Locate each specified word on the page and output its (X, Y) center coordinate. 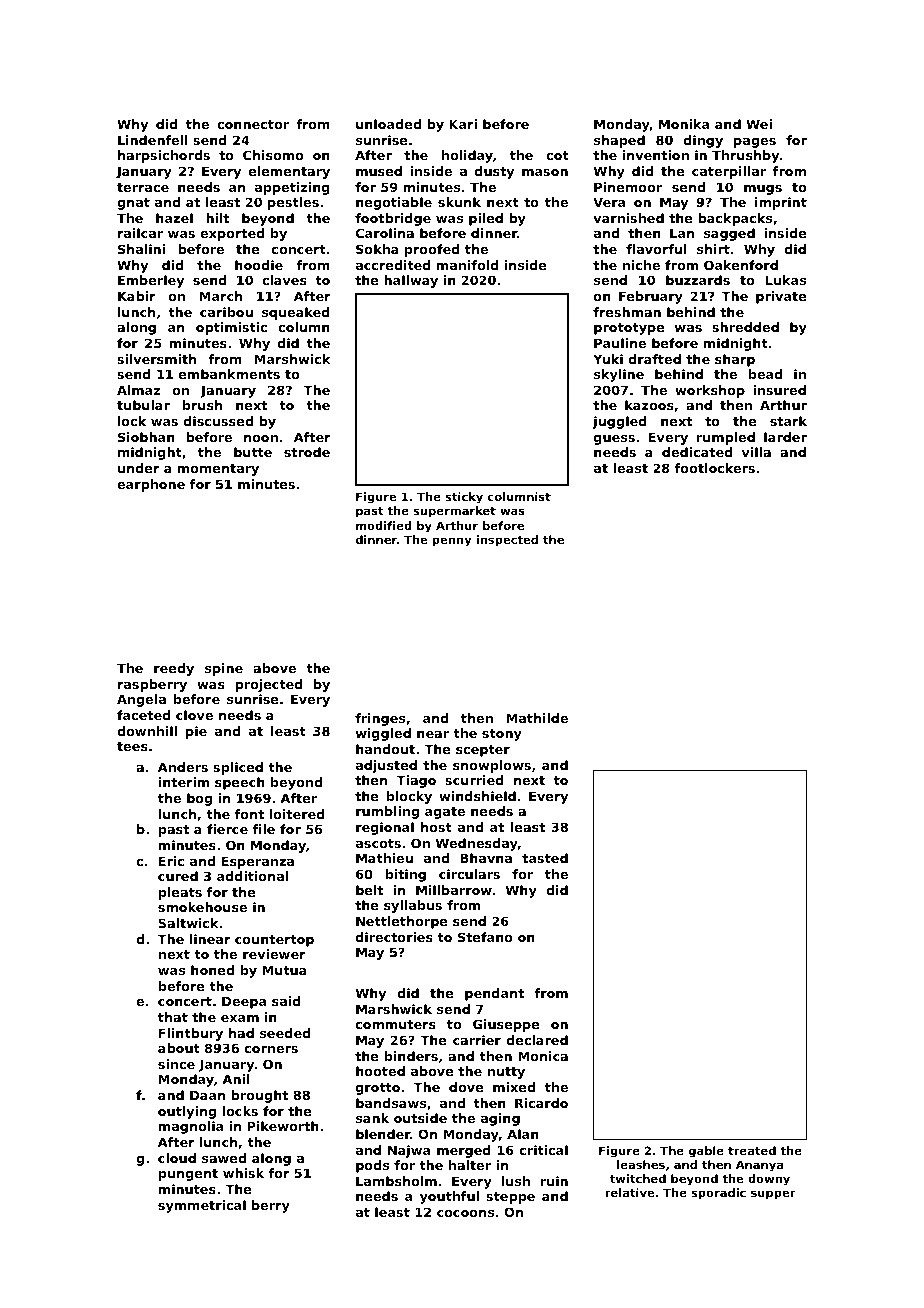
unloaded (388, 124)
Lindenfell (153, 140)
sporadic (718, 1194)
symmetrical (202, 1206)
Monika (684, 124)
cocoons (465, 1213)
